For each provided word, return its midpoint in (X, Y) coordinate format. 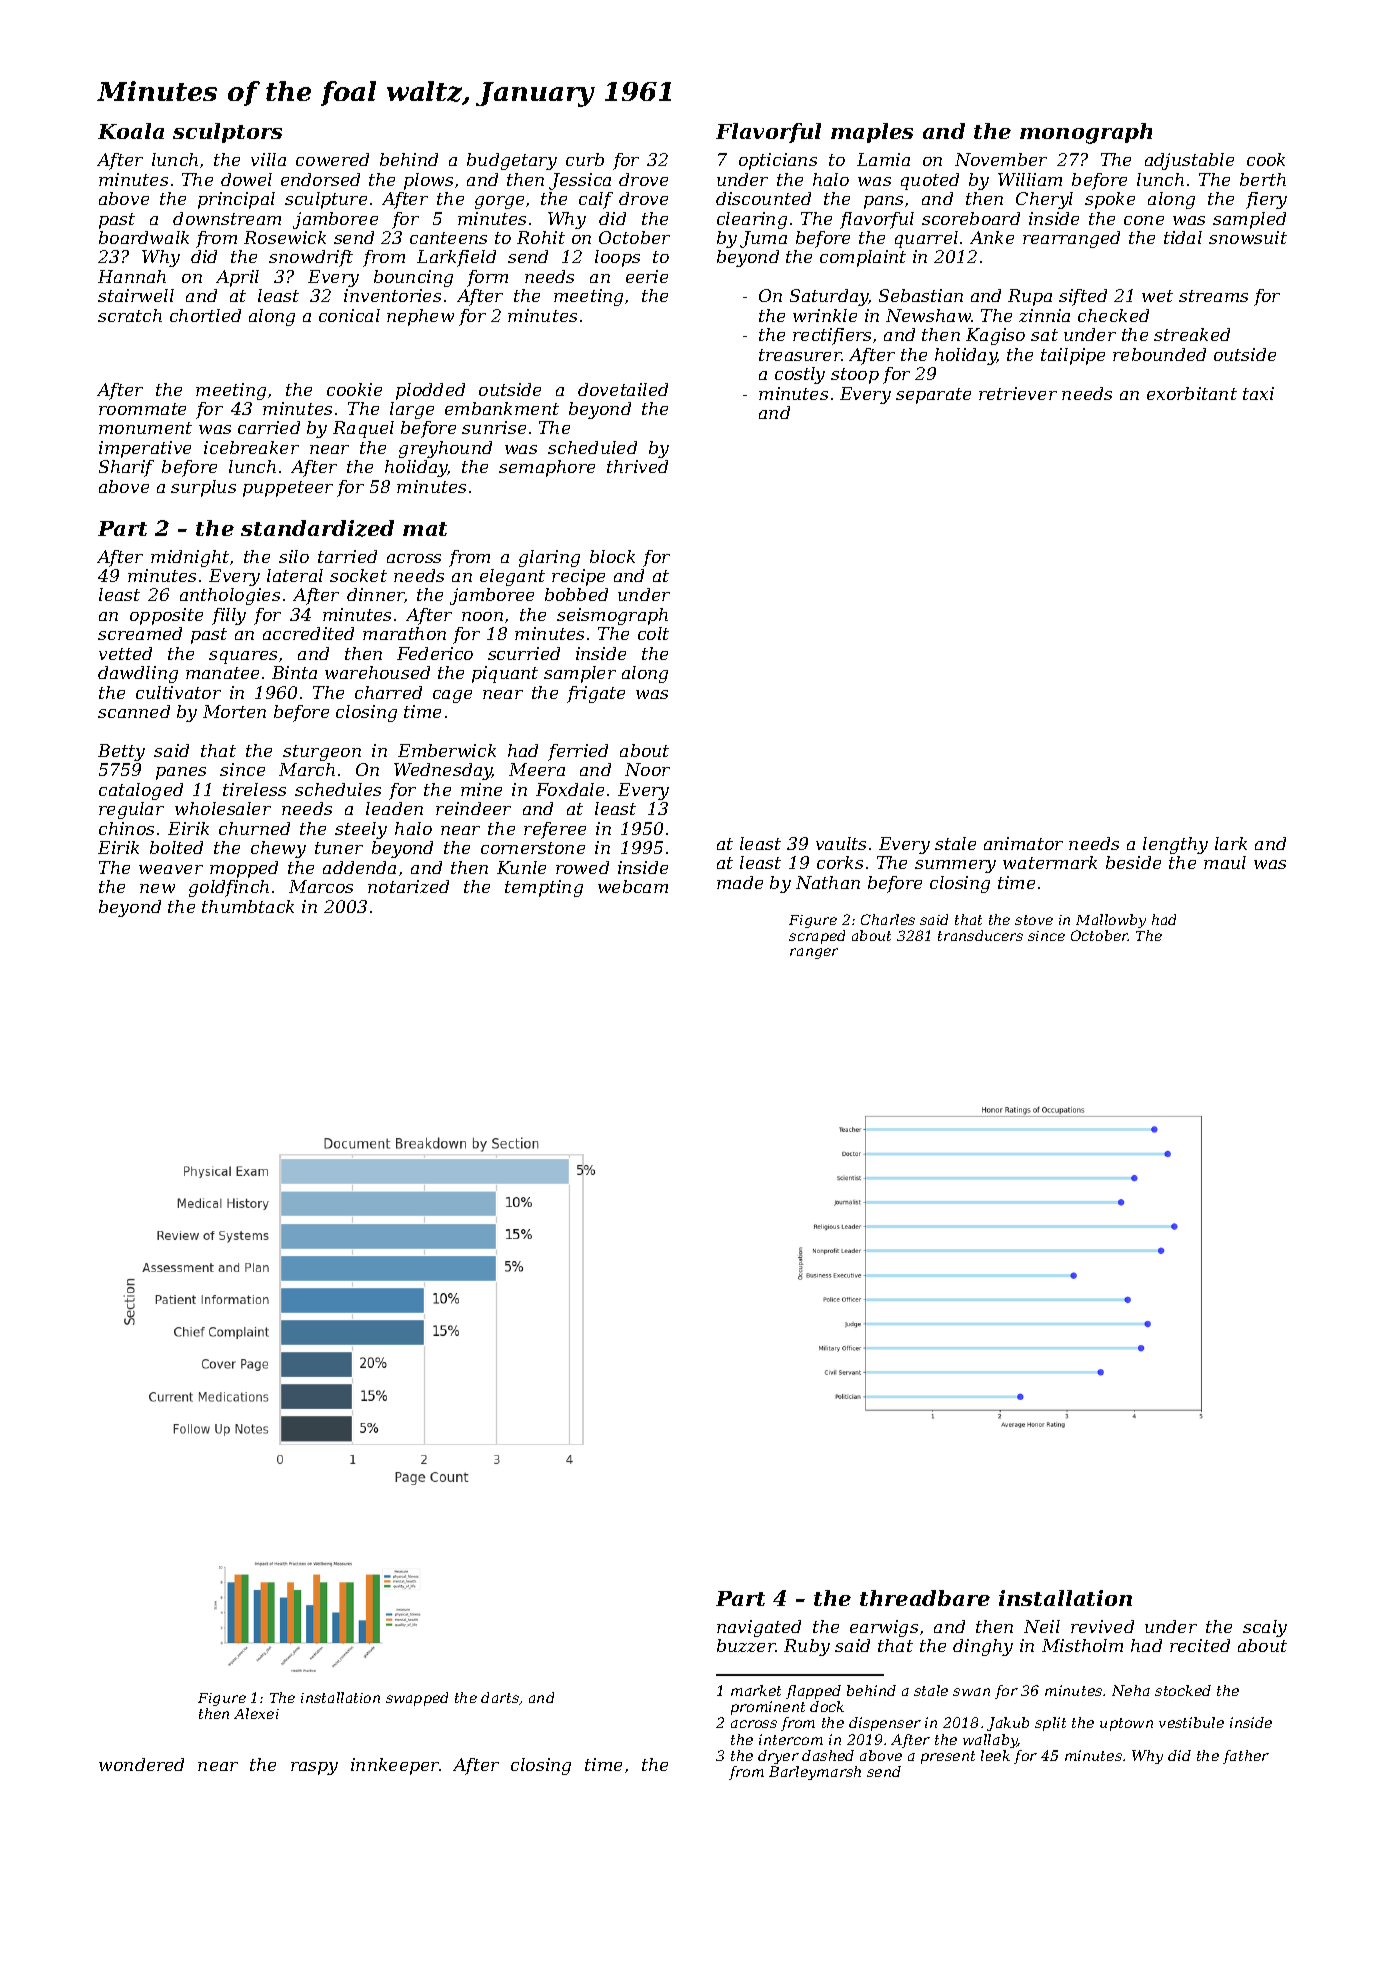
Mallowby (1111, 921)
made (740, 882)
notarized (408, 886)
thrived (637, 466)
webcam (633, 886)
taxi (1258, 393)
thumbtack (248, 906)
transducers (980, 935)
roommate (142, 409)
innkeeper (395, 1766)
